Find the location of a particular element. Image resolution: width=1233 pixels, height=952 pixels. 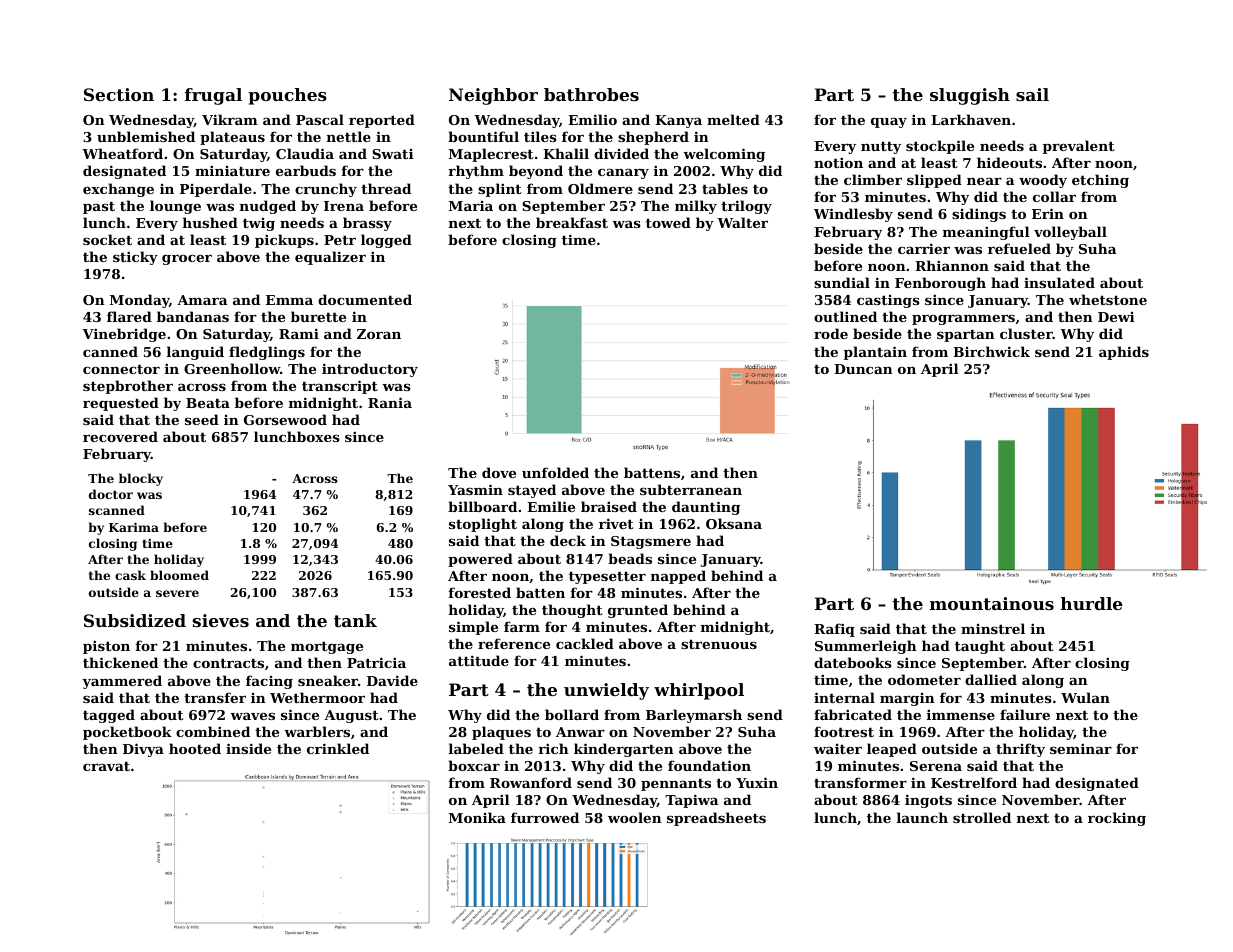

Karima is located at coordinates (134, 527).
